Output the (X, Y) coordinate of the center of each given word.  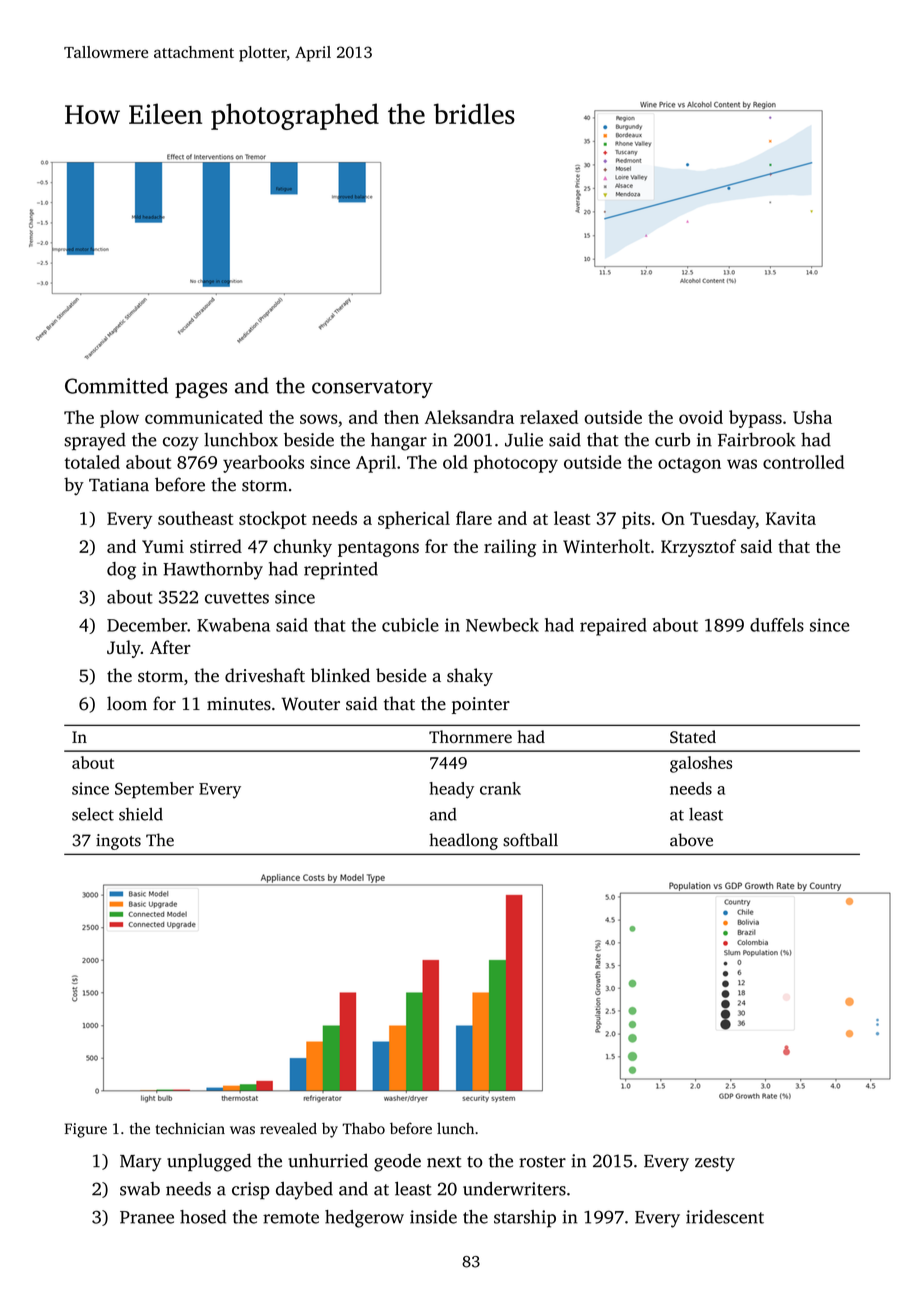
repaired (613, 627)
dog (121, 571)
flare (474, 518)
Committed (116, 385)
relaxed (549, 417)
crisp (251, 1191)
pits (636, 520)
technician (190, 1128)
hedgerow (364, 1219)
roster (542, 1162)
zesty (715, 1164)
